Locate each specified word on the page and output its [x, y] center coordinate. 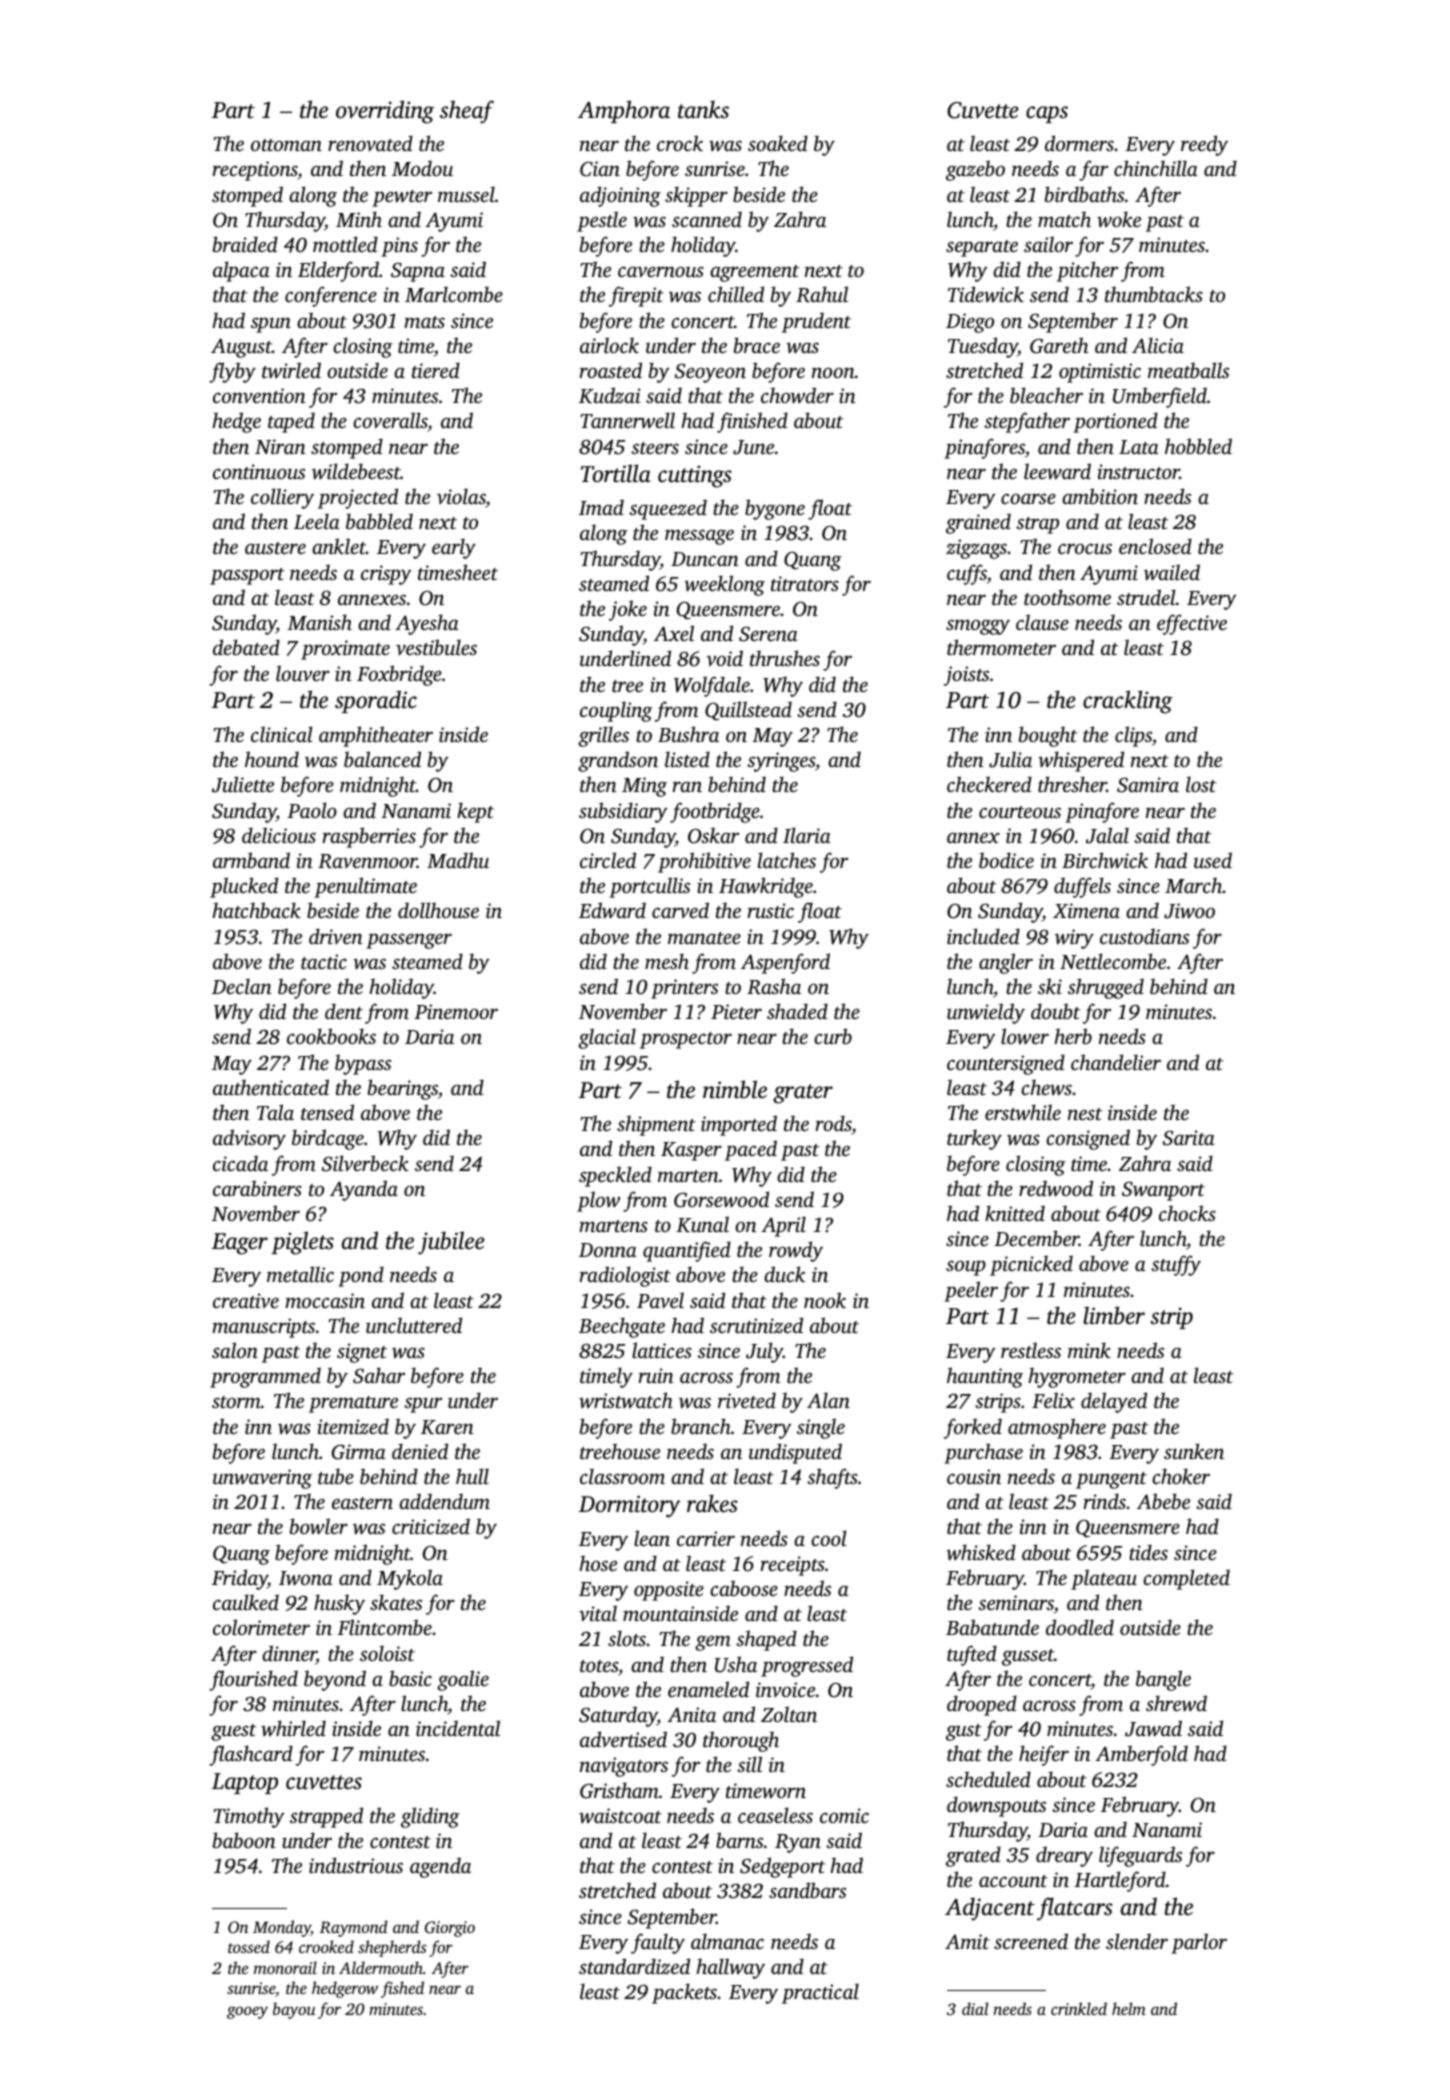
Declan [242, 986]
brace [757, 345]
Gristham [619, 1790]
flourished [253, 1680]
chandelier [1116, 1062]
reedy [1204, 145]
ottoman [286, 145]
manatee [704, 938]
